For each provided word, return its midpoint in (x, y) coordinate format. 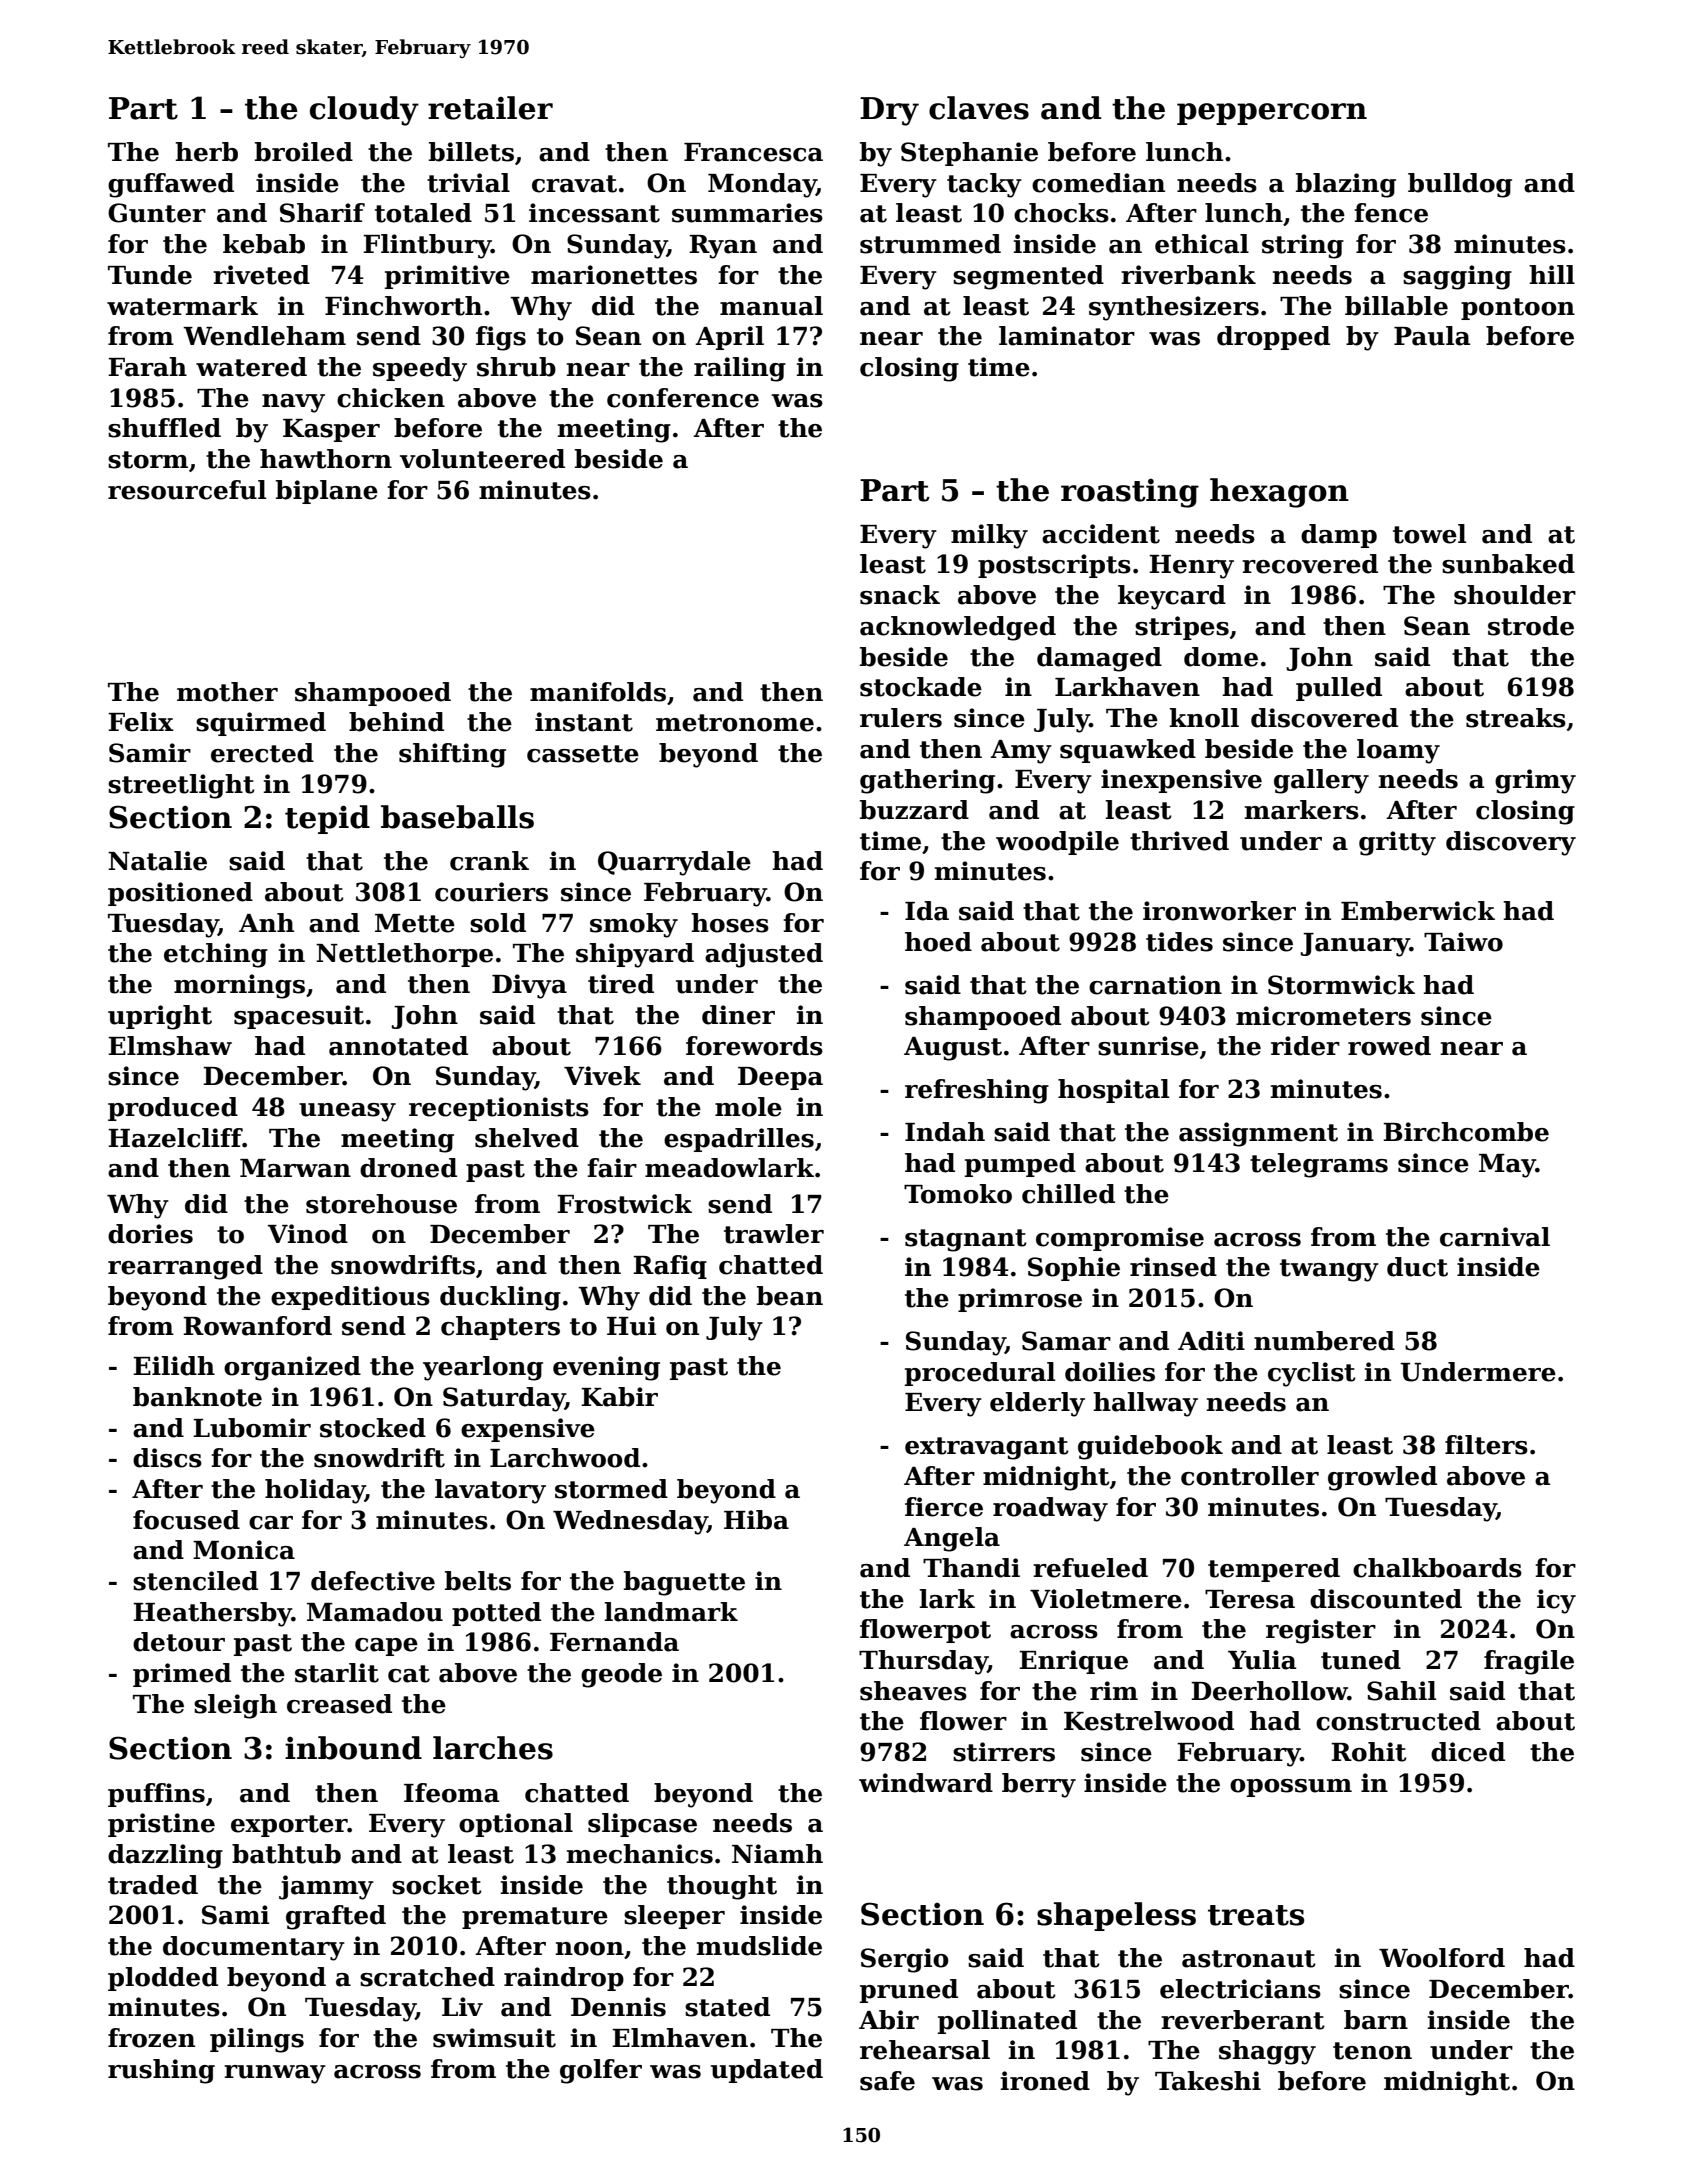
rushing (161, 2071)
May (1507, 1166)
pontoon (1518, 309)
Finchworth (403, 306)
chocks (1061, 213)
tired (621, 984)
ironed (1045, 2081)
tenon (1372, 2051)
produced (173, 1109)
